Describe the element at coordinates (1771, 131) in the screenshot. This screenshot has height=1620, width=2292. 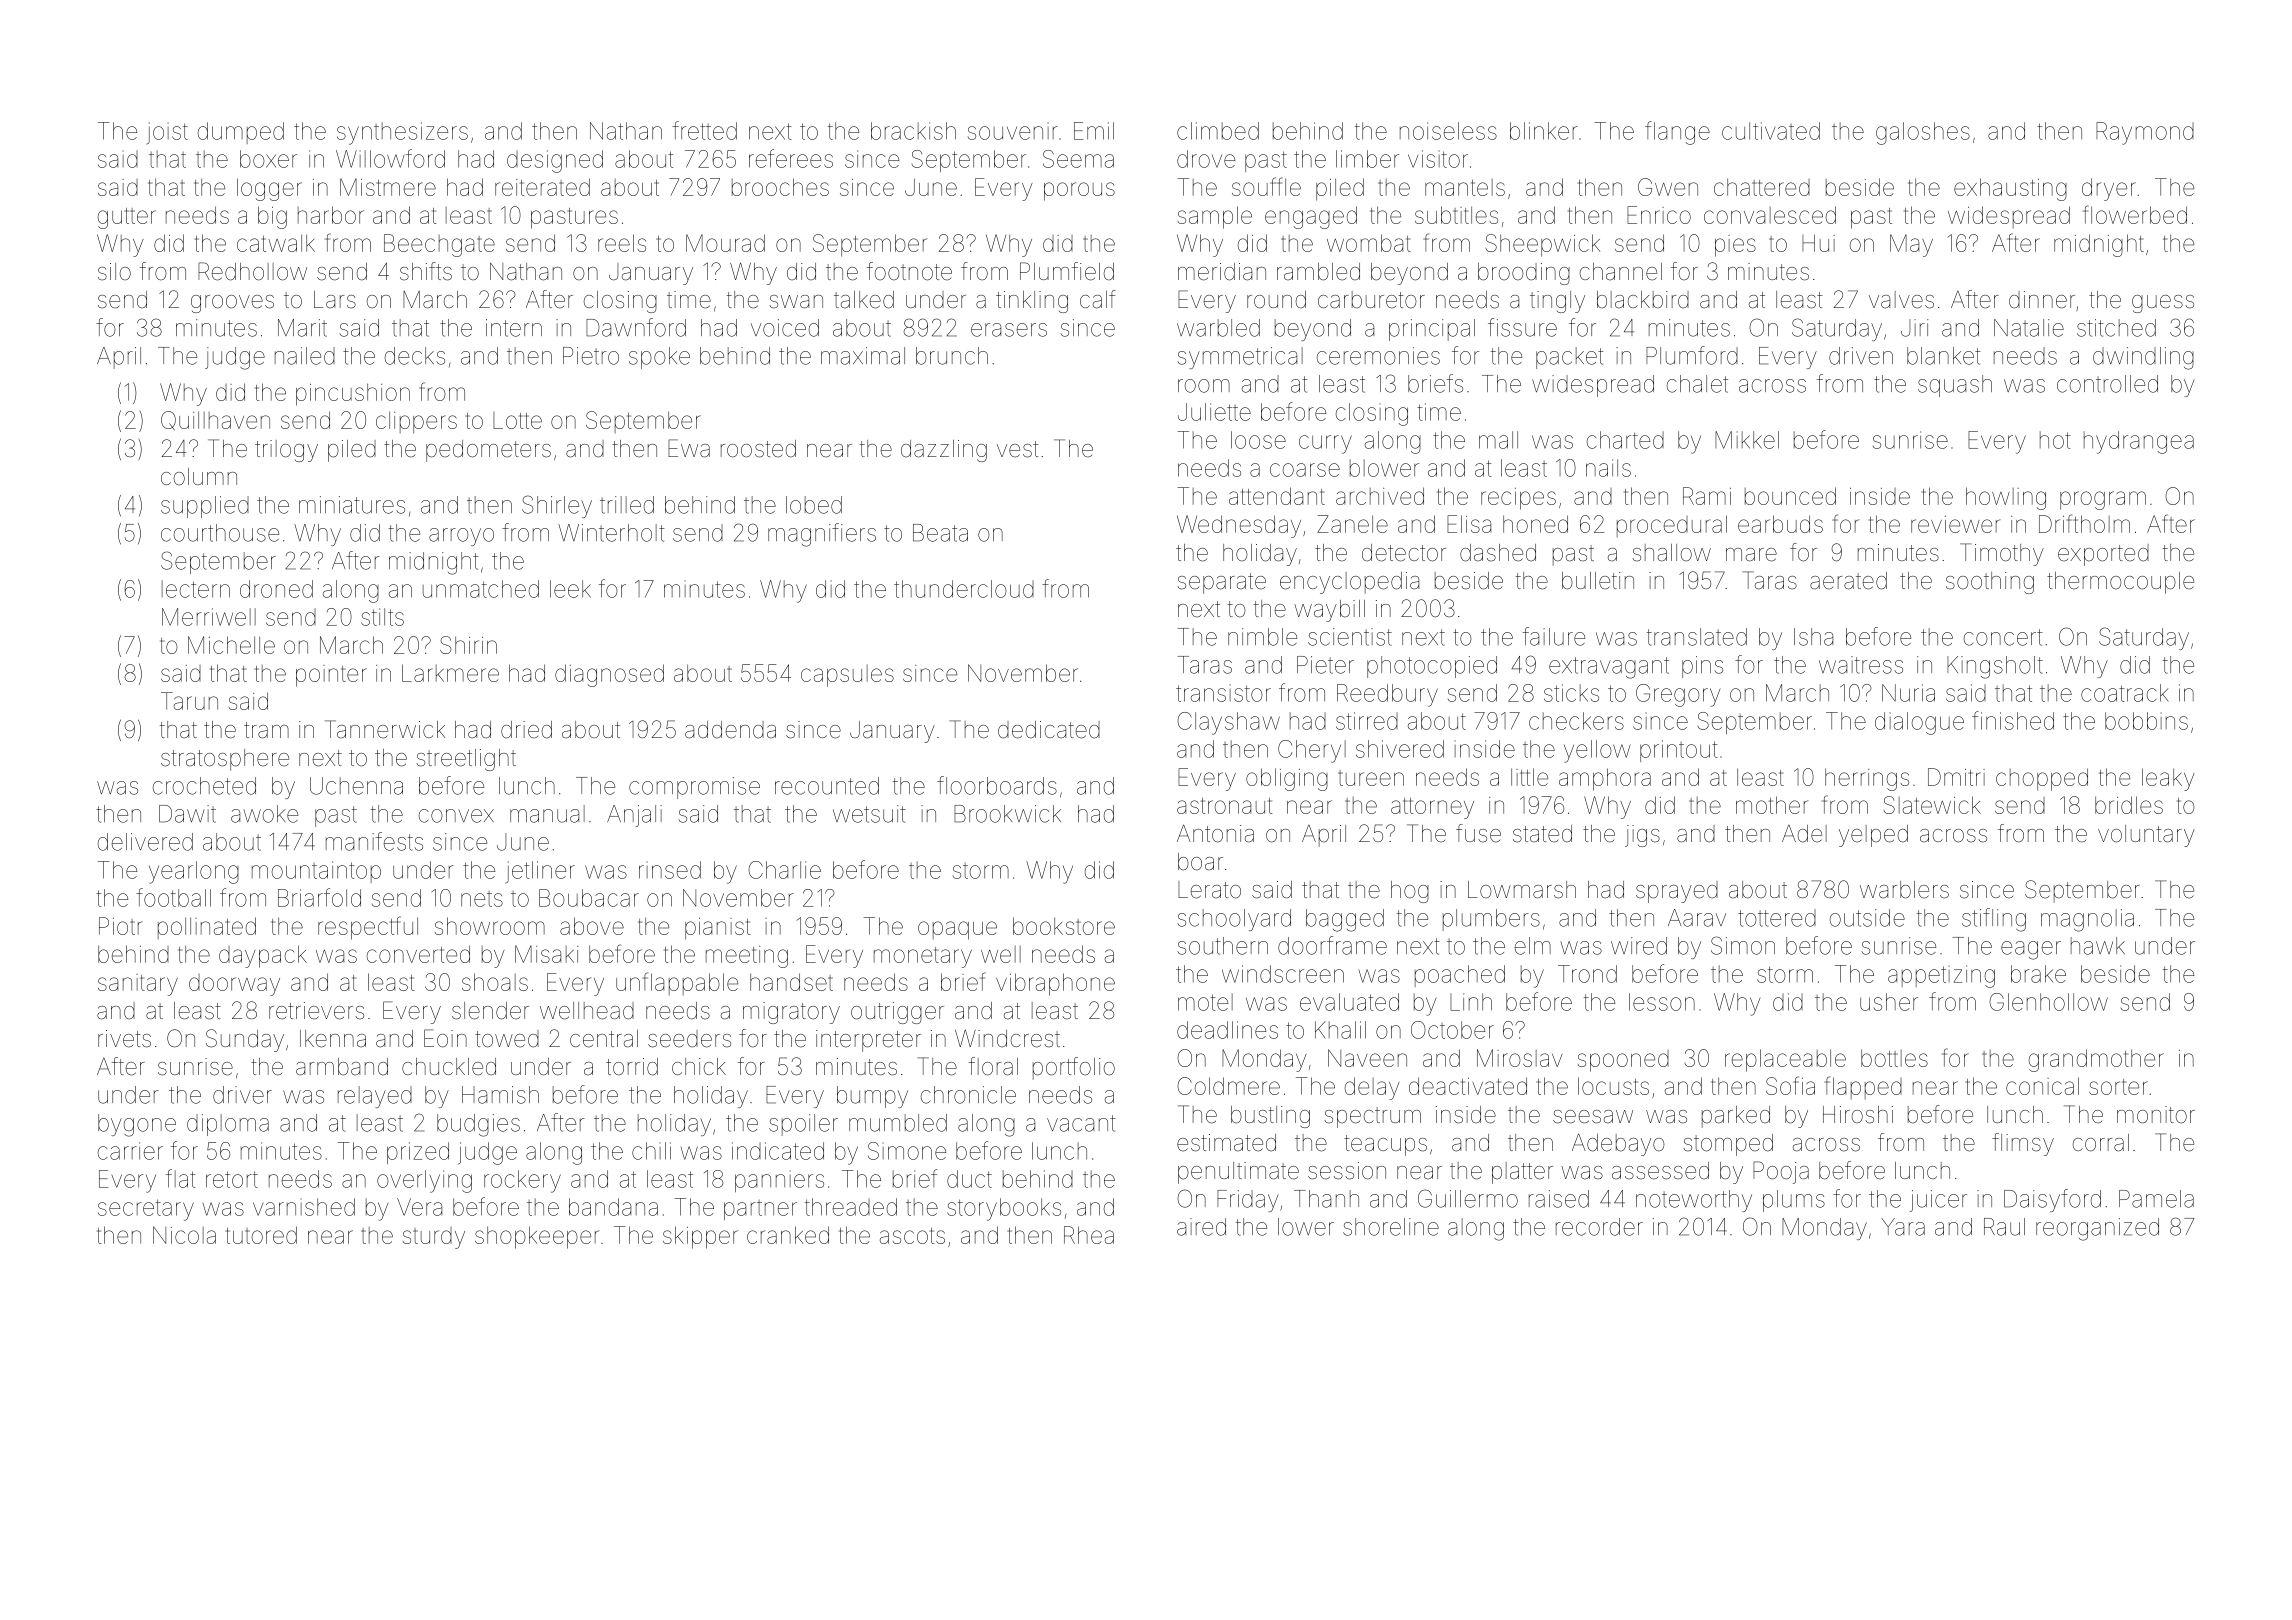
I see `cultivated` at that location.
